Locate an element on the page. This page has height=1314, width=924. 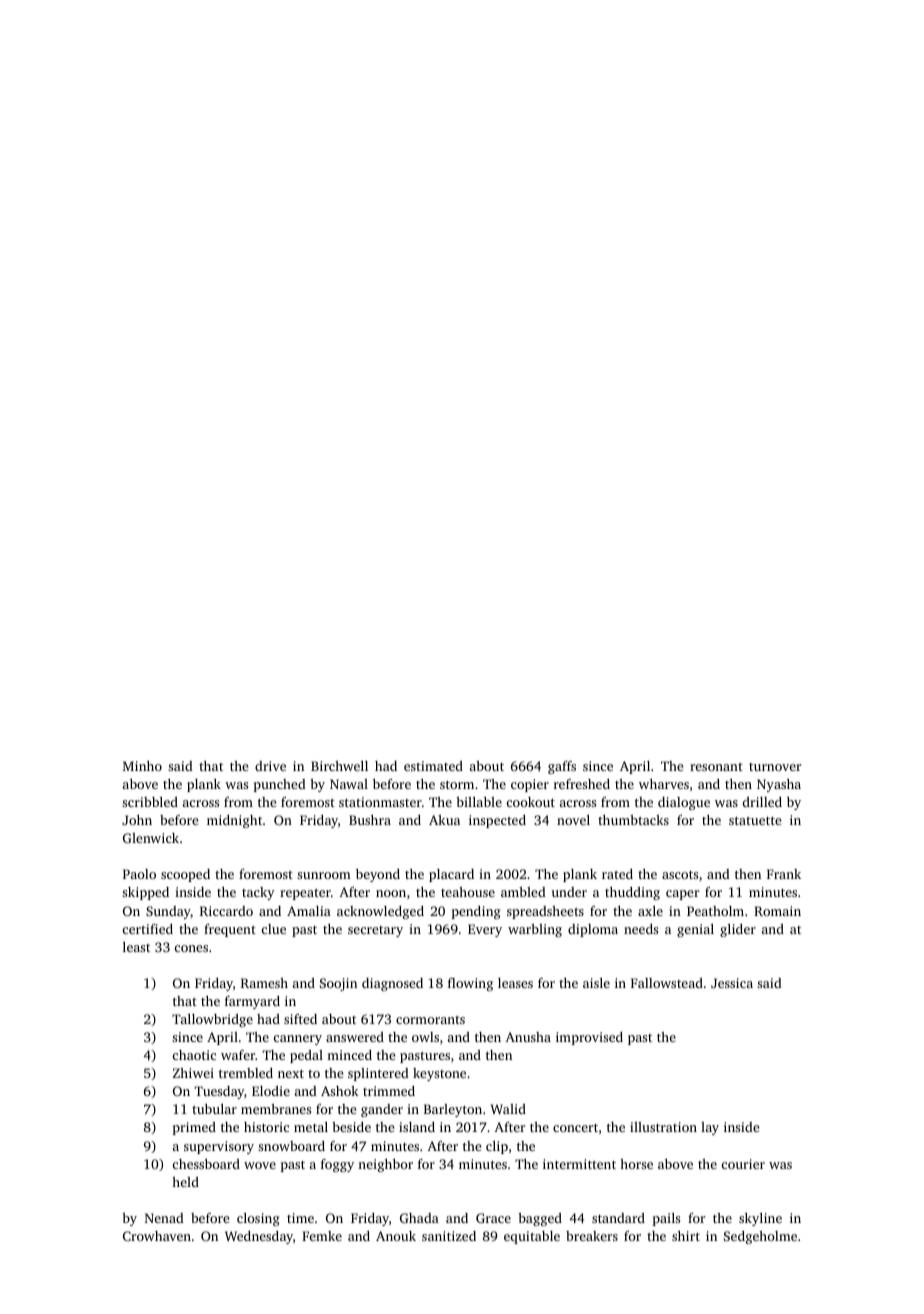
Anouk is located at coordinates (396, 1236).
